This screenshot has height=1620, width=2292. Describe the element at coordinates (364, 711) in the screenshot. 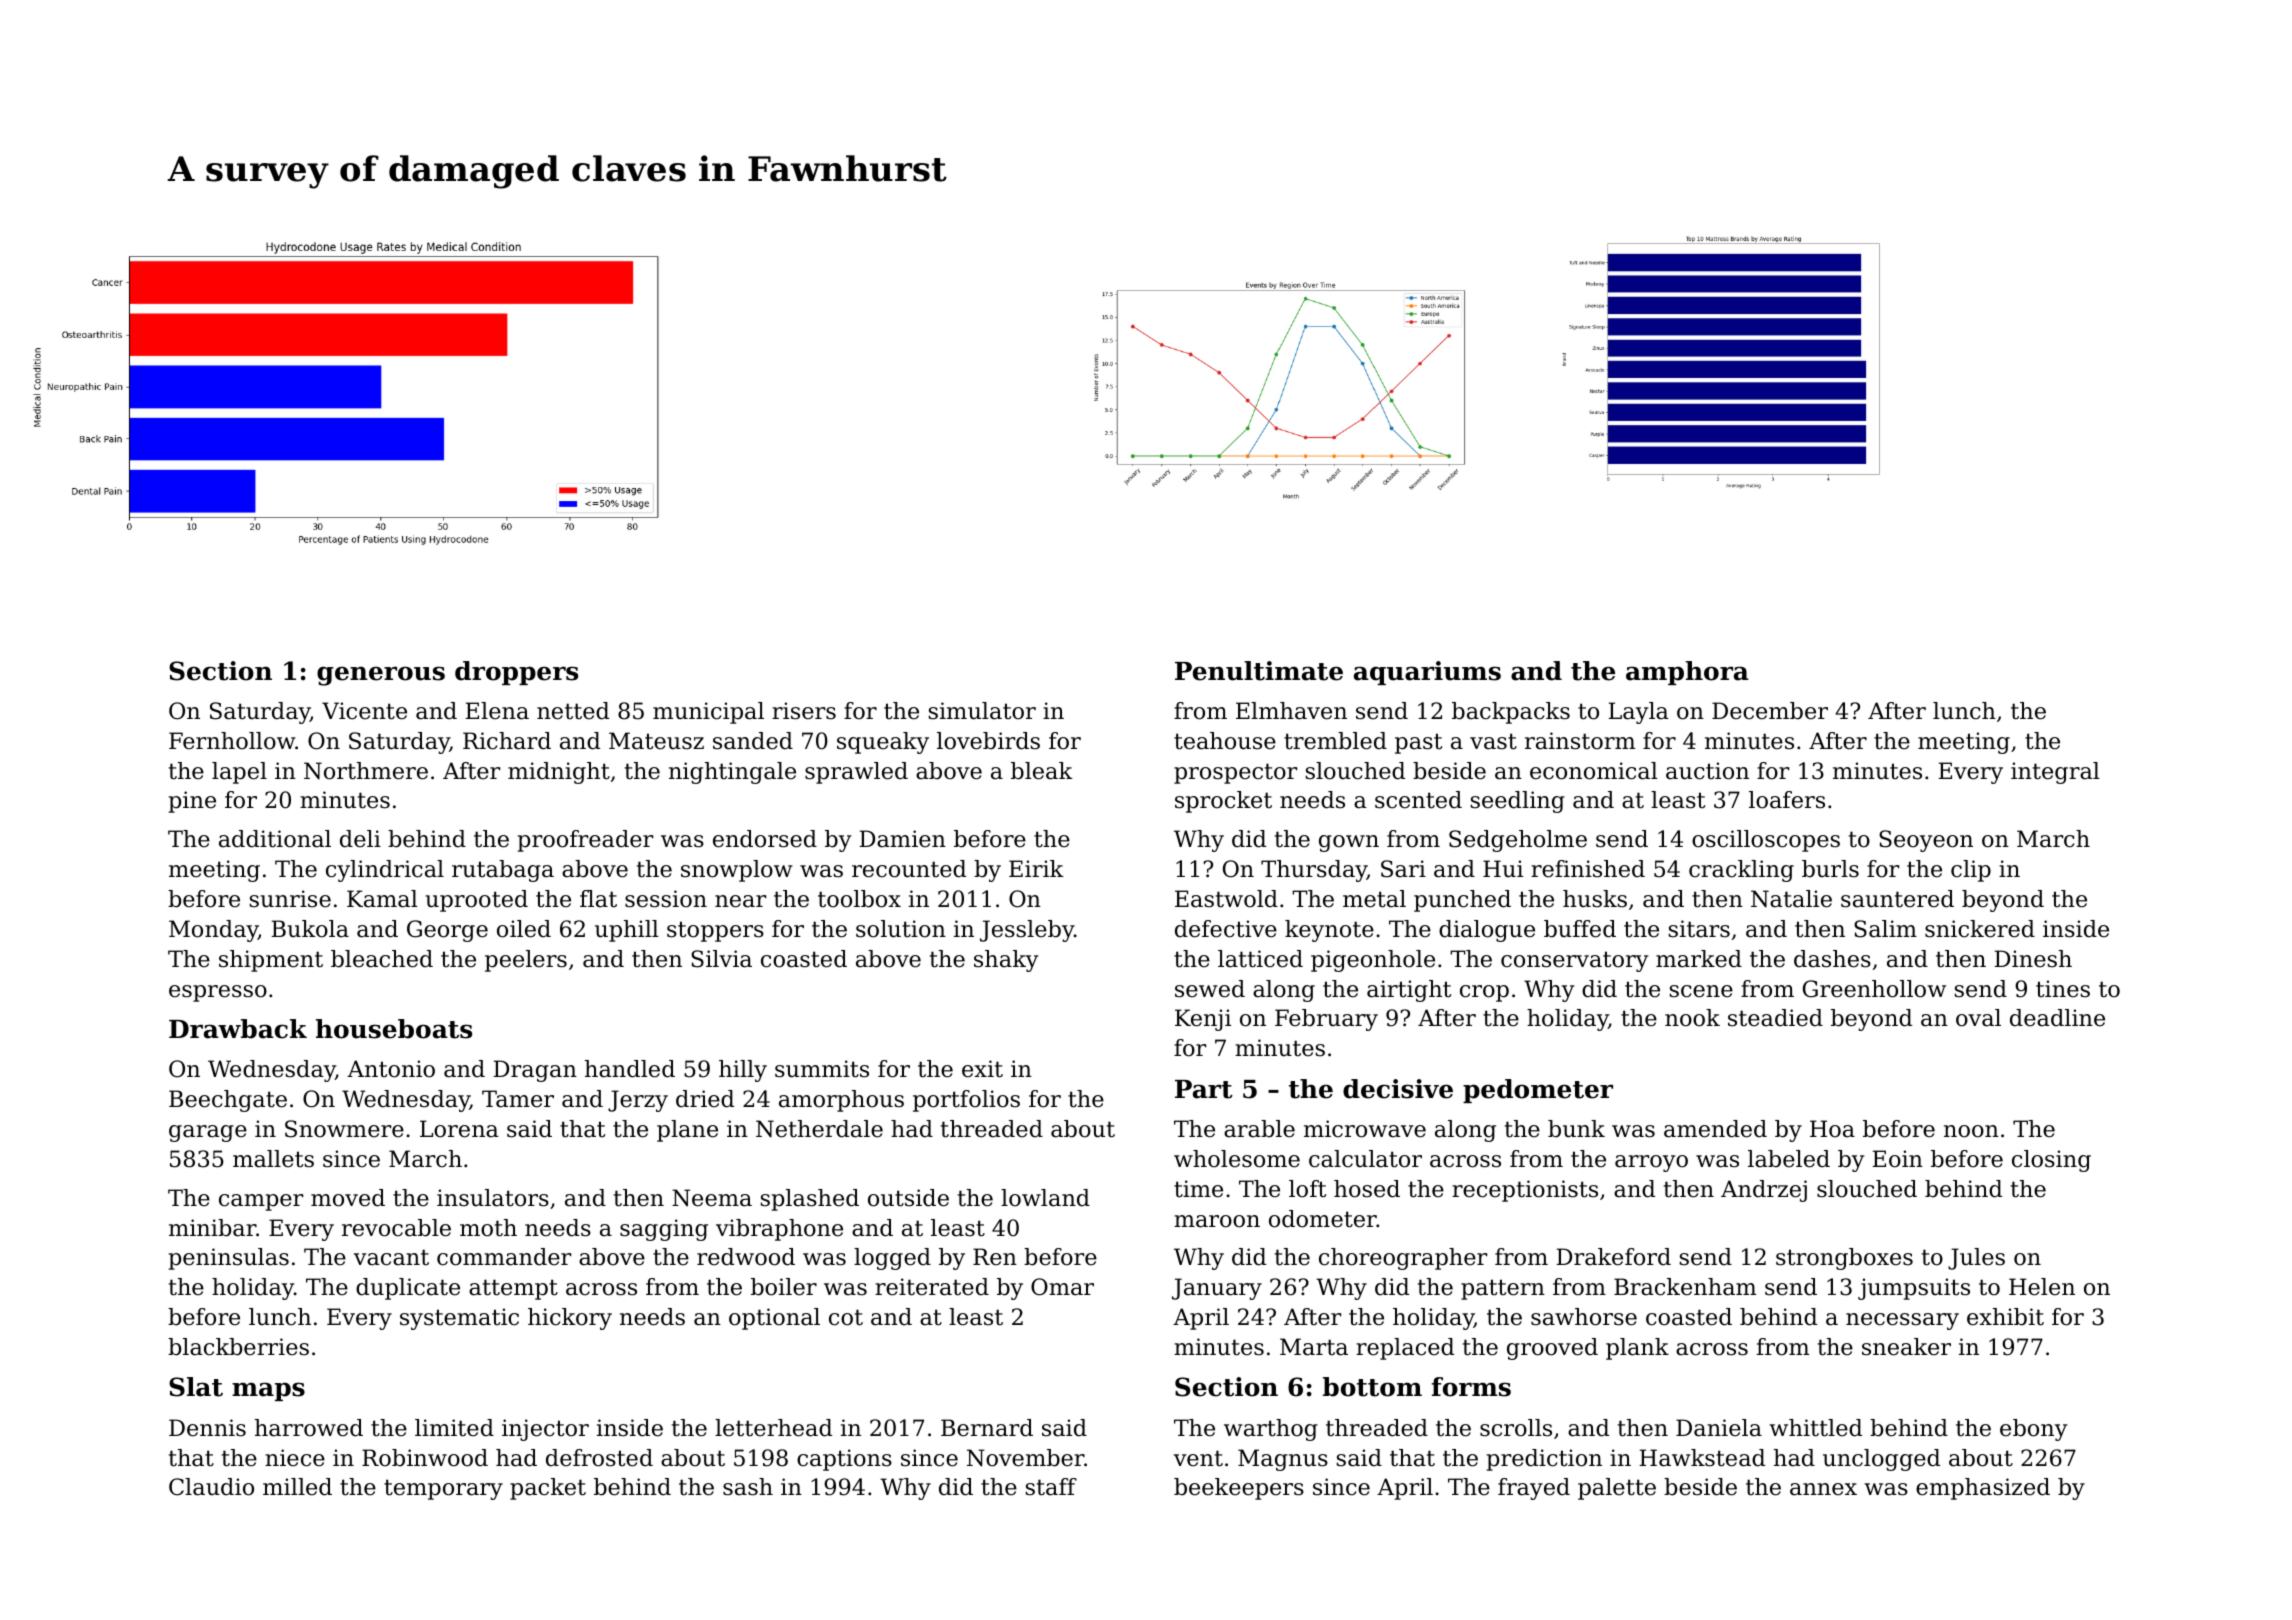

I see `Vicente` at that location.
